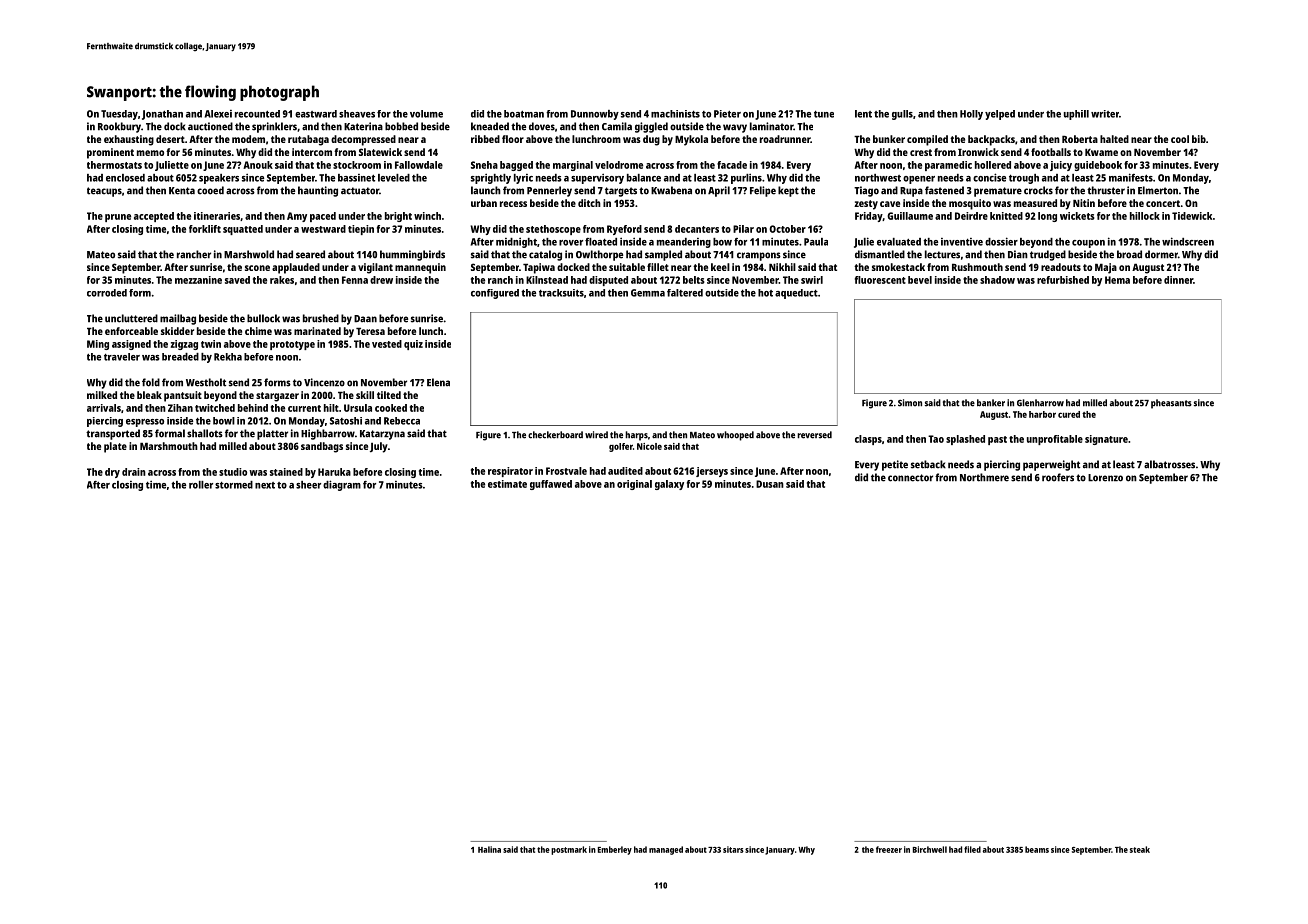 Image resolution: width=1308 pixels, height=924 pixels. I want to click on steak, so click(1140, 849).
